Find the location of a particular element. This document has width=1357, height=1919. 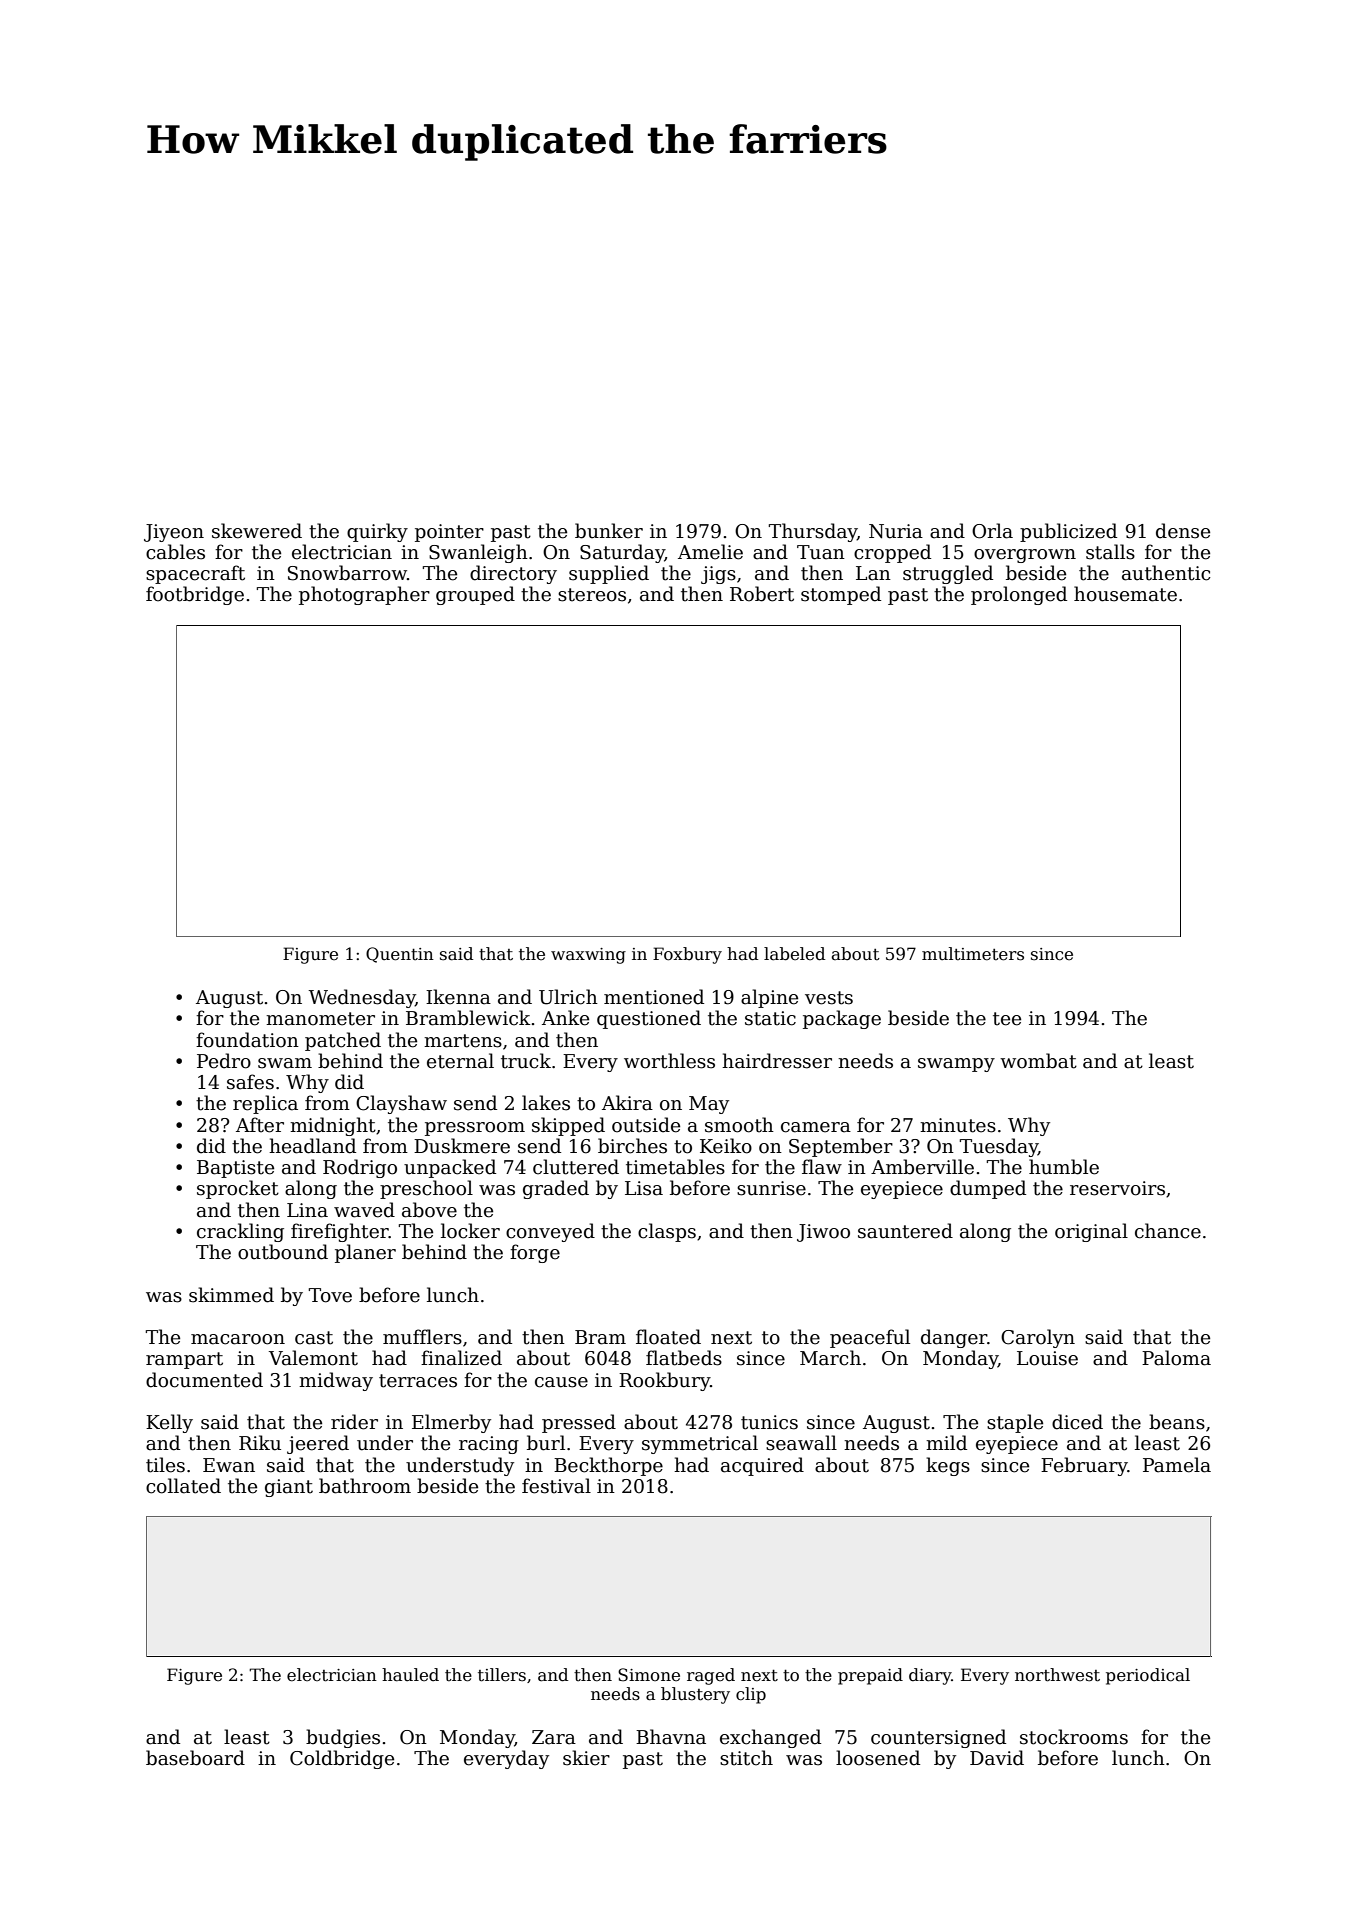

collated is located at coordinates (183, 1486).
